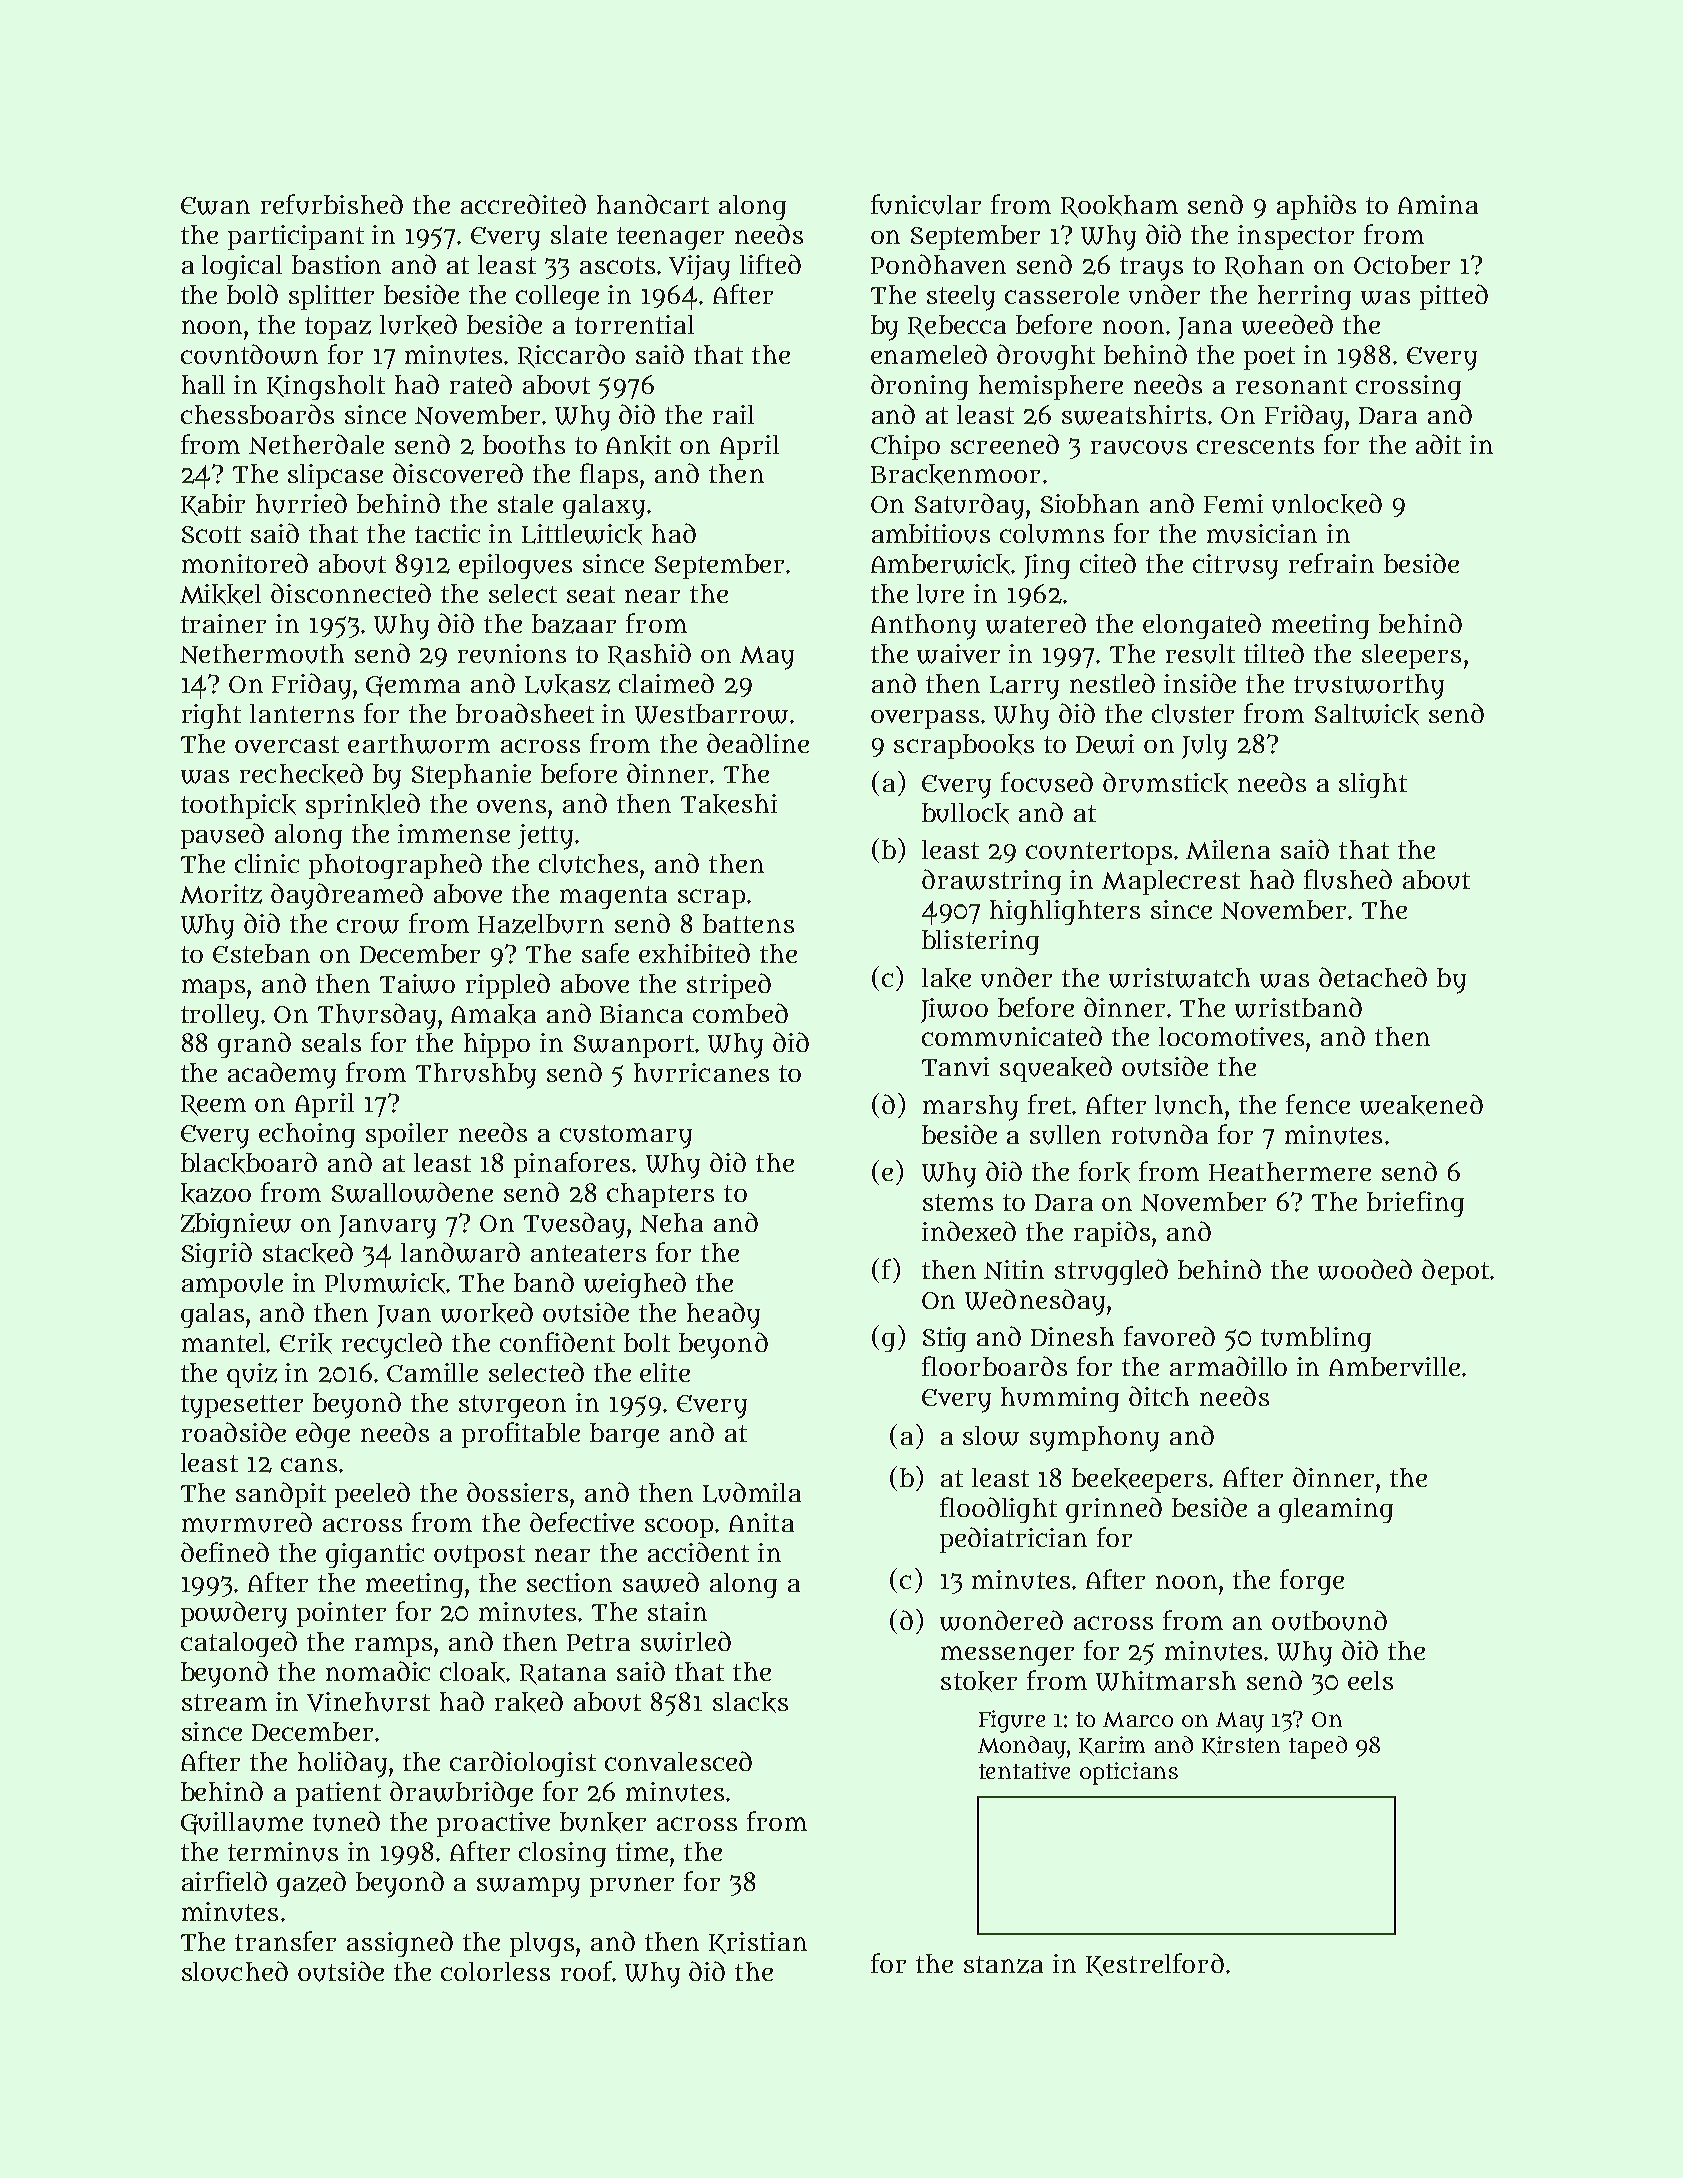 This screenshot has width=1683, height=2178. What do you see at coordinates (1455, 1272) in the screenshot?
I see `depot` at bounding box center [1455, 1272].
